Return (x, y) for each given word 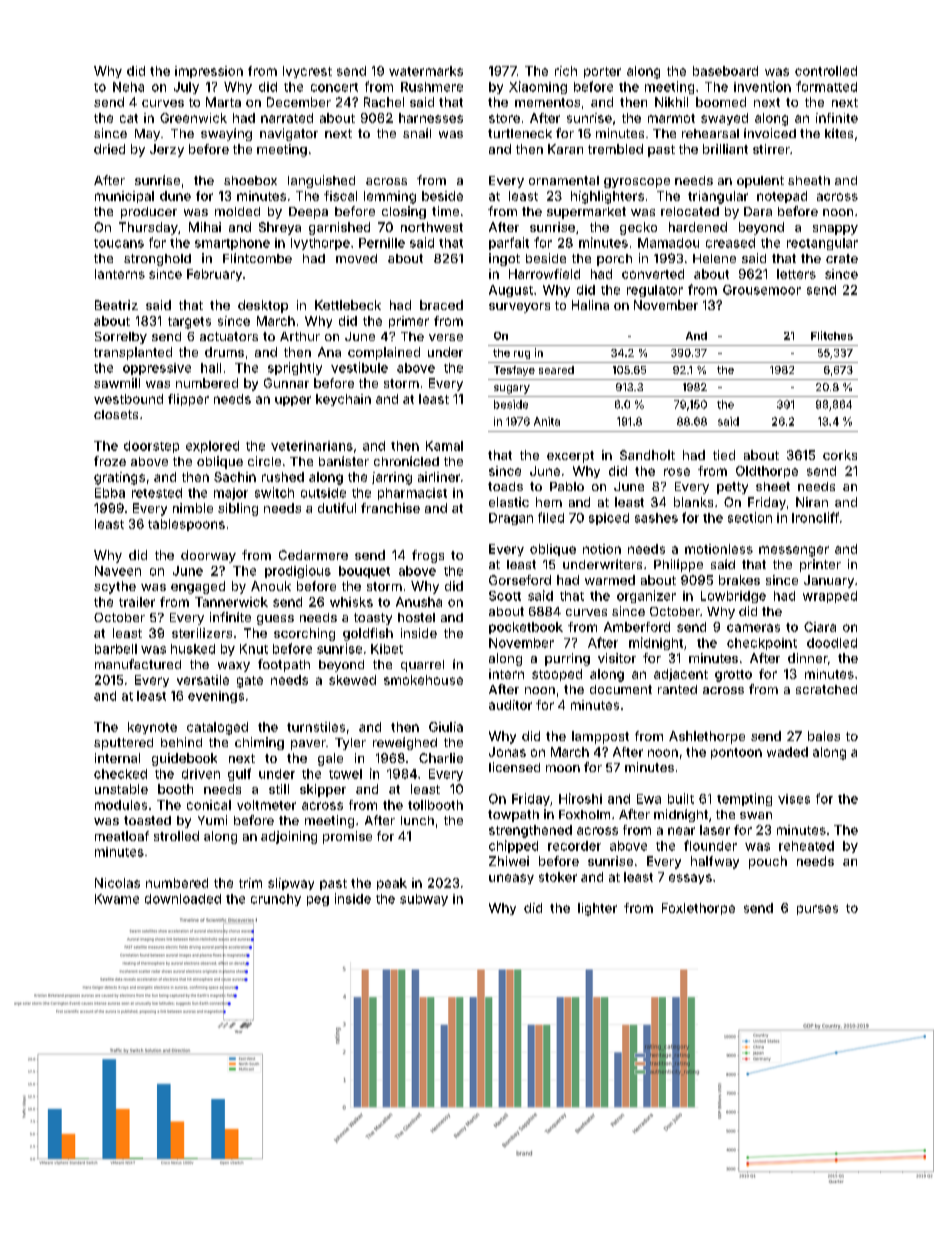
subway (424, 900)
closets (116, 414)
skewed (352, 680)
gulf (239, 774)
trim (250, 883)
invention (762, 86)
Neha (128, 87)
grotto (733, 676)
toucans (119, 243)
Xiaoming (538, 87)
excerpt (570, 457)
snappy (835, 230)
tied (724, 455)
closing (404, 212)
